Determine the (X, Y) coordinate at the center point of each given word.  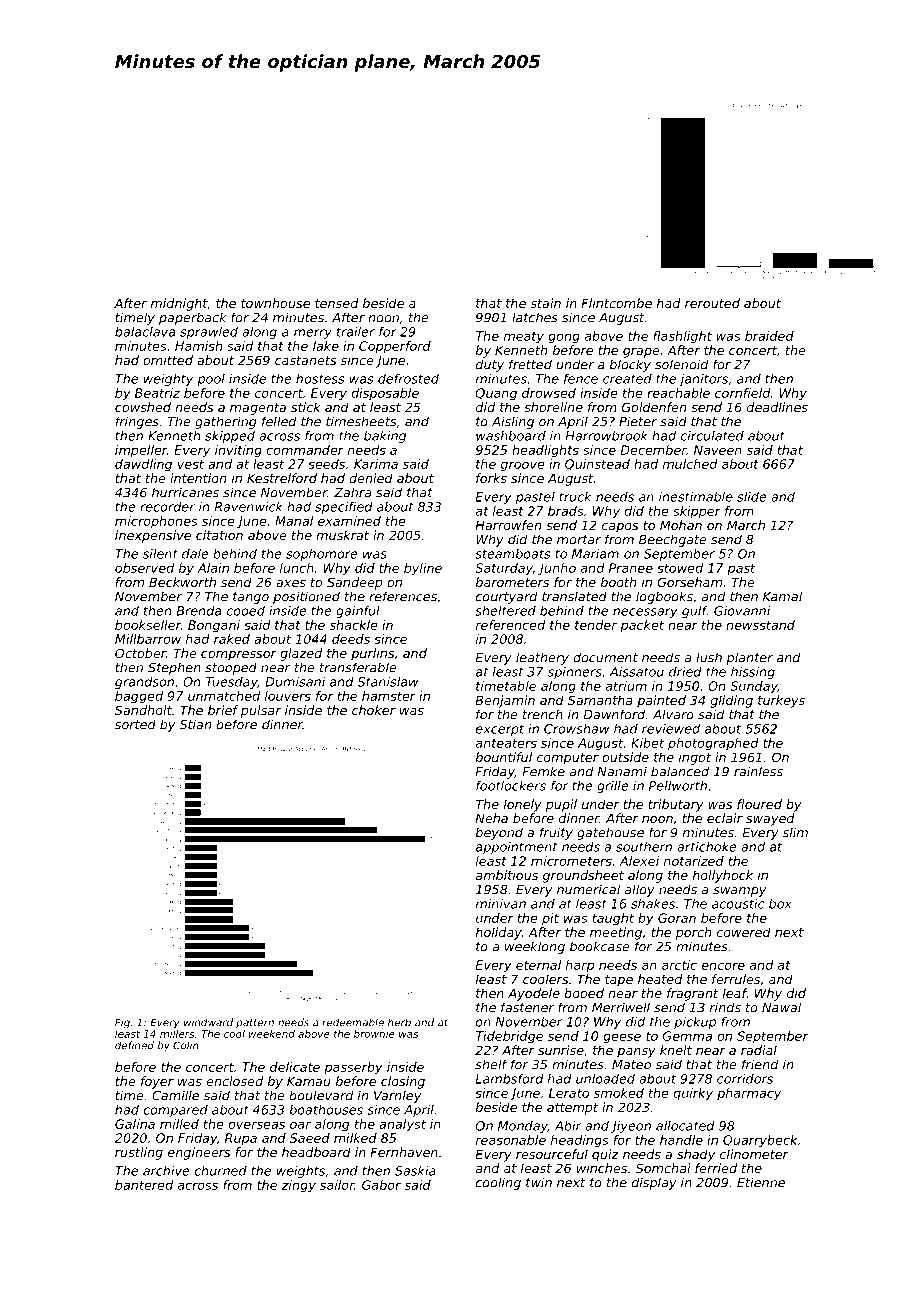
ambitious (507, 875)
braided (769, 336)
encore (723, 966)
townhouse (275, 303)
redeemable (353, 1022)
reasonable (511, 1140)
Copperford (395, 347)
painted (661, 701)
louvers (288, 696)
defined (134, 1045)
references (403, 596)
